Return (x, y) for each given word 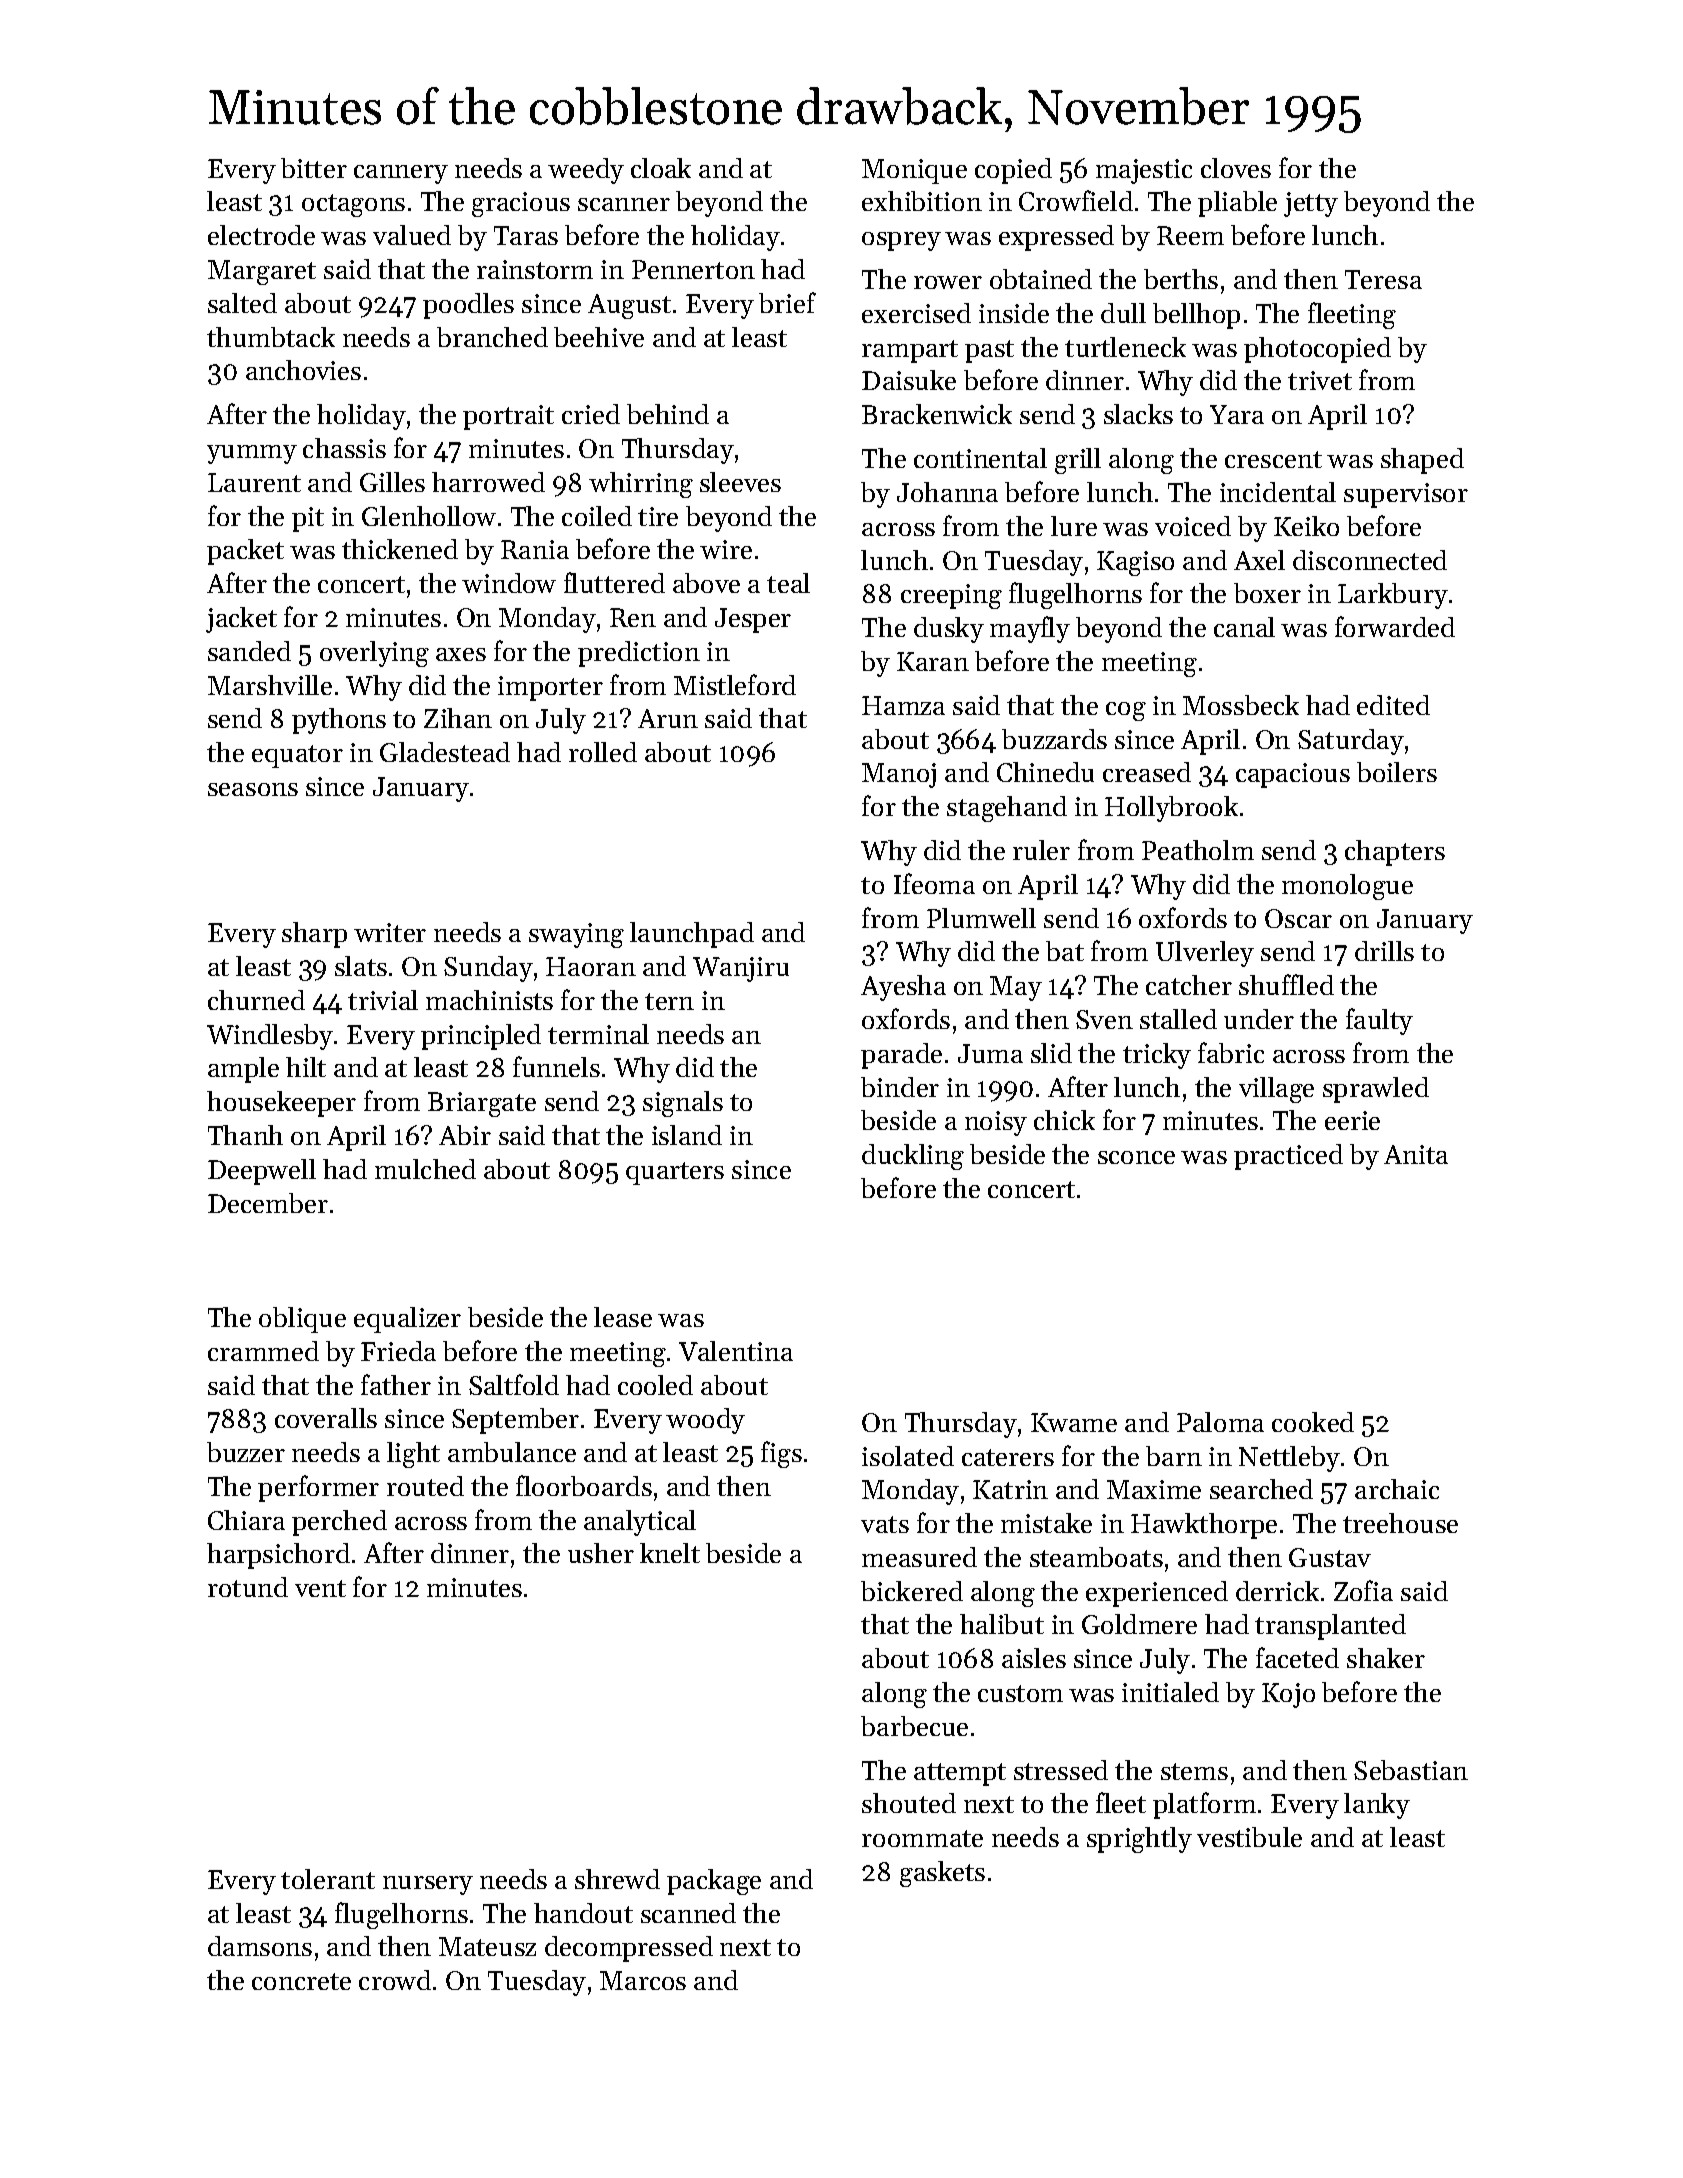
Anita (1416, 1154)
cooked (1313, 1422)
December (268, 1203)
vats (885, 1524)
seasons (253, 789)
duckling (913, 1157)
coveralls (326, 1418)
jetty (1311, 204)
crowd (395, 1980)
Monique (914, 171)
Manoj (899, 775)
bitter (314, 168)
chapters (1395, 853)
